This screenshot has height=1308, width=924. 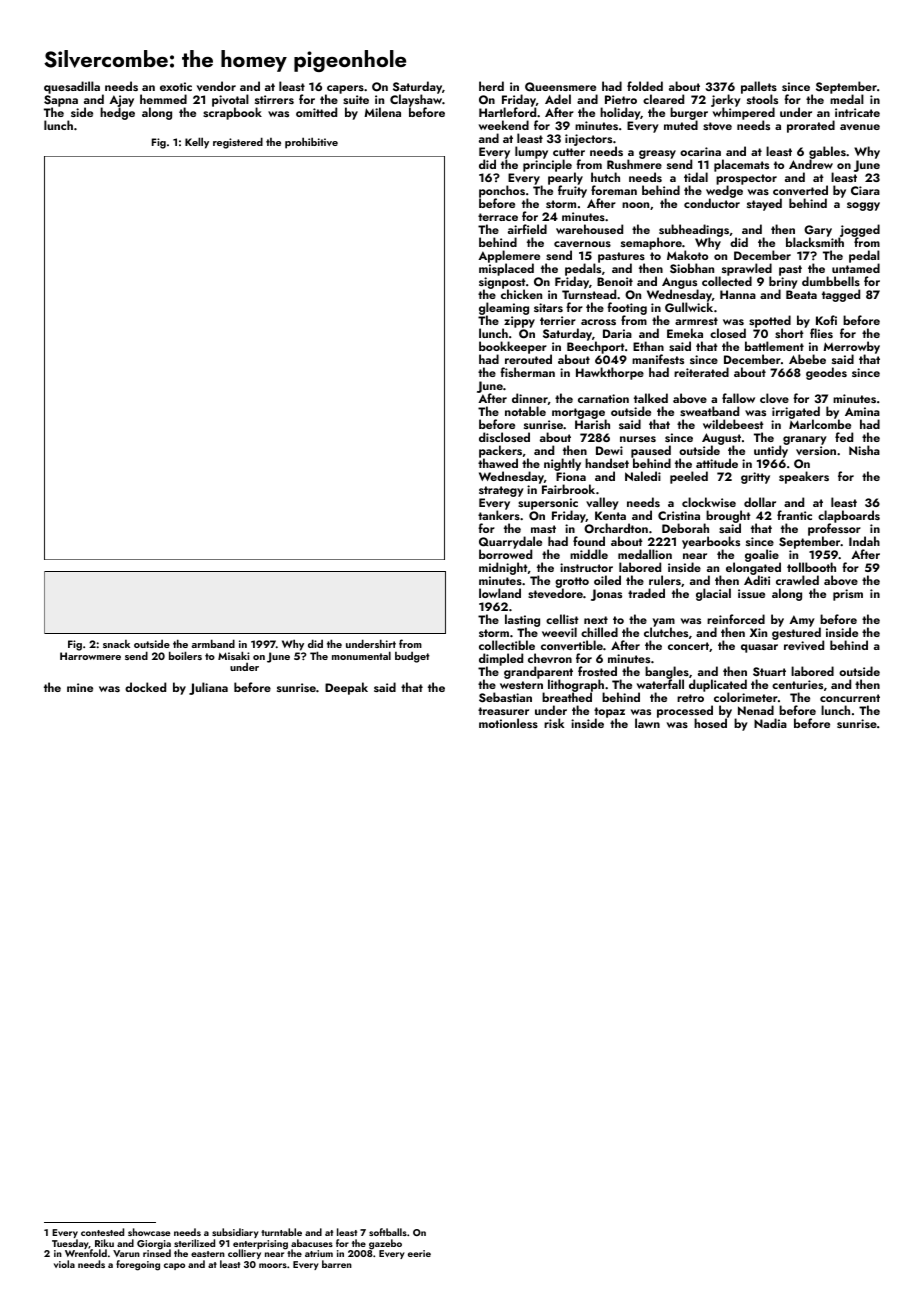 I want to click on ocarina, so click(x=700, y=151).
